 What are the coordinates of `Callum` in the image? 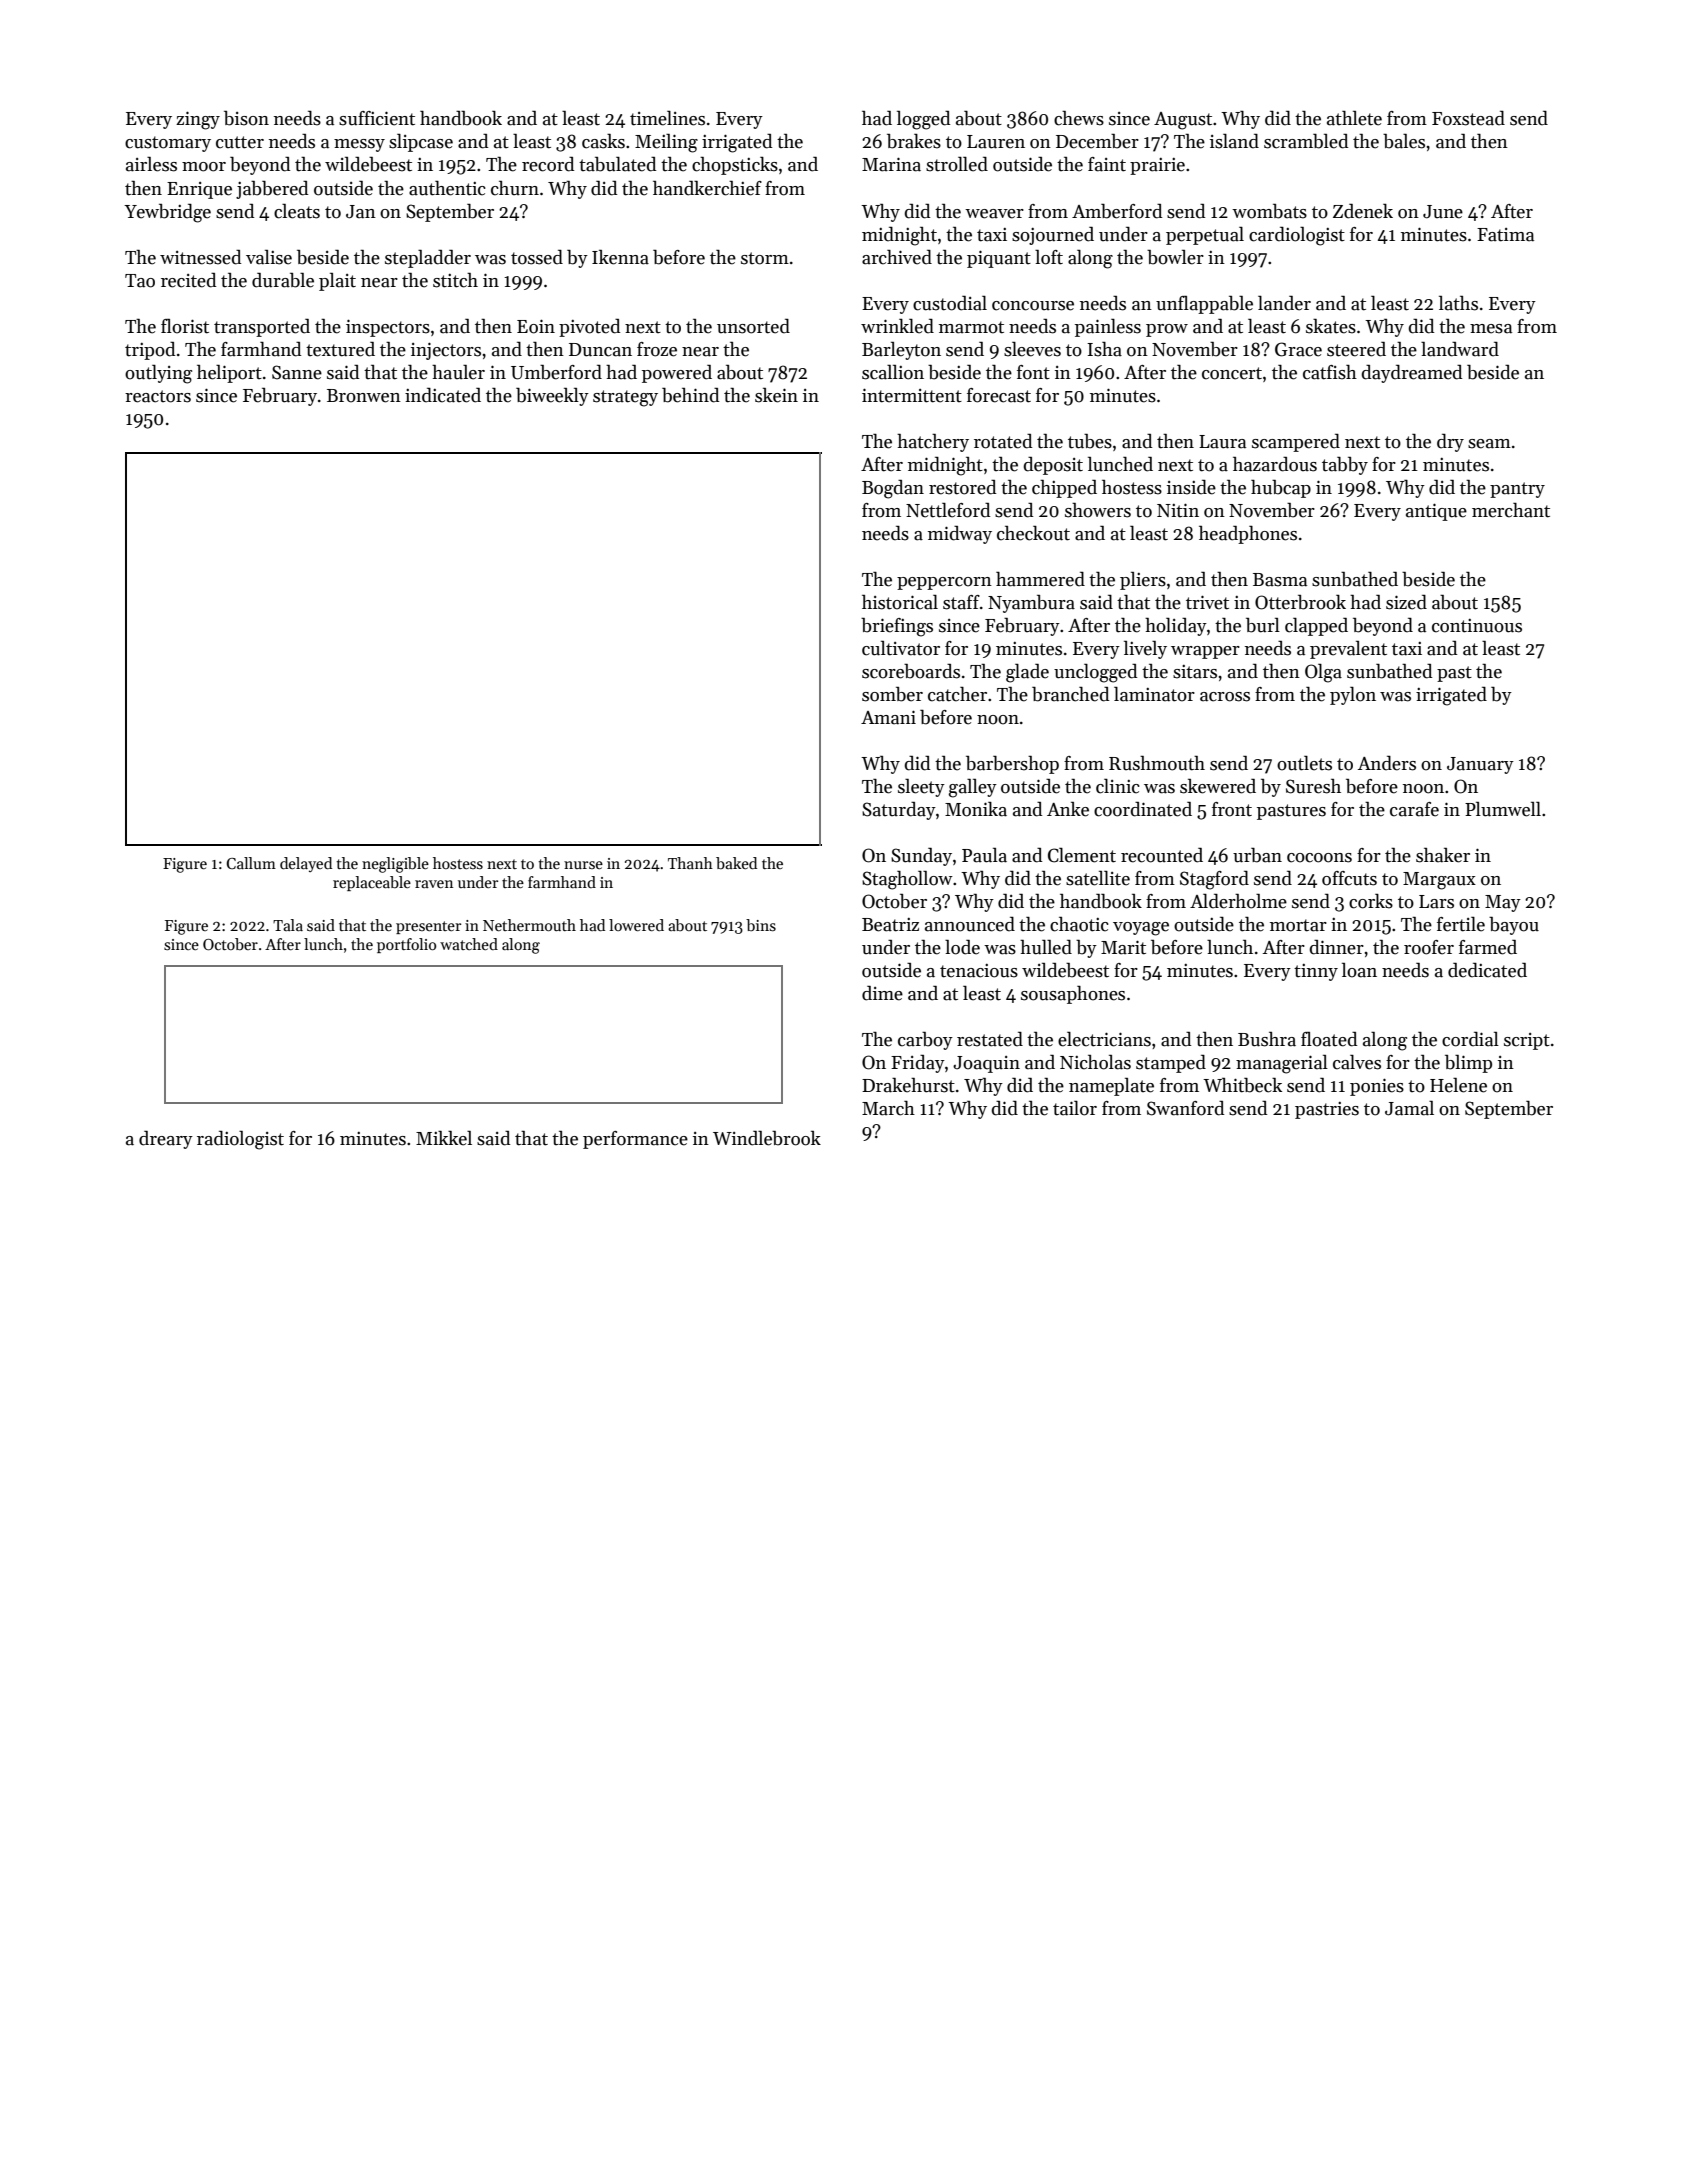 It's located at (251, 863).
